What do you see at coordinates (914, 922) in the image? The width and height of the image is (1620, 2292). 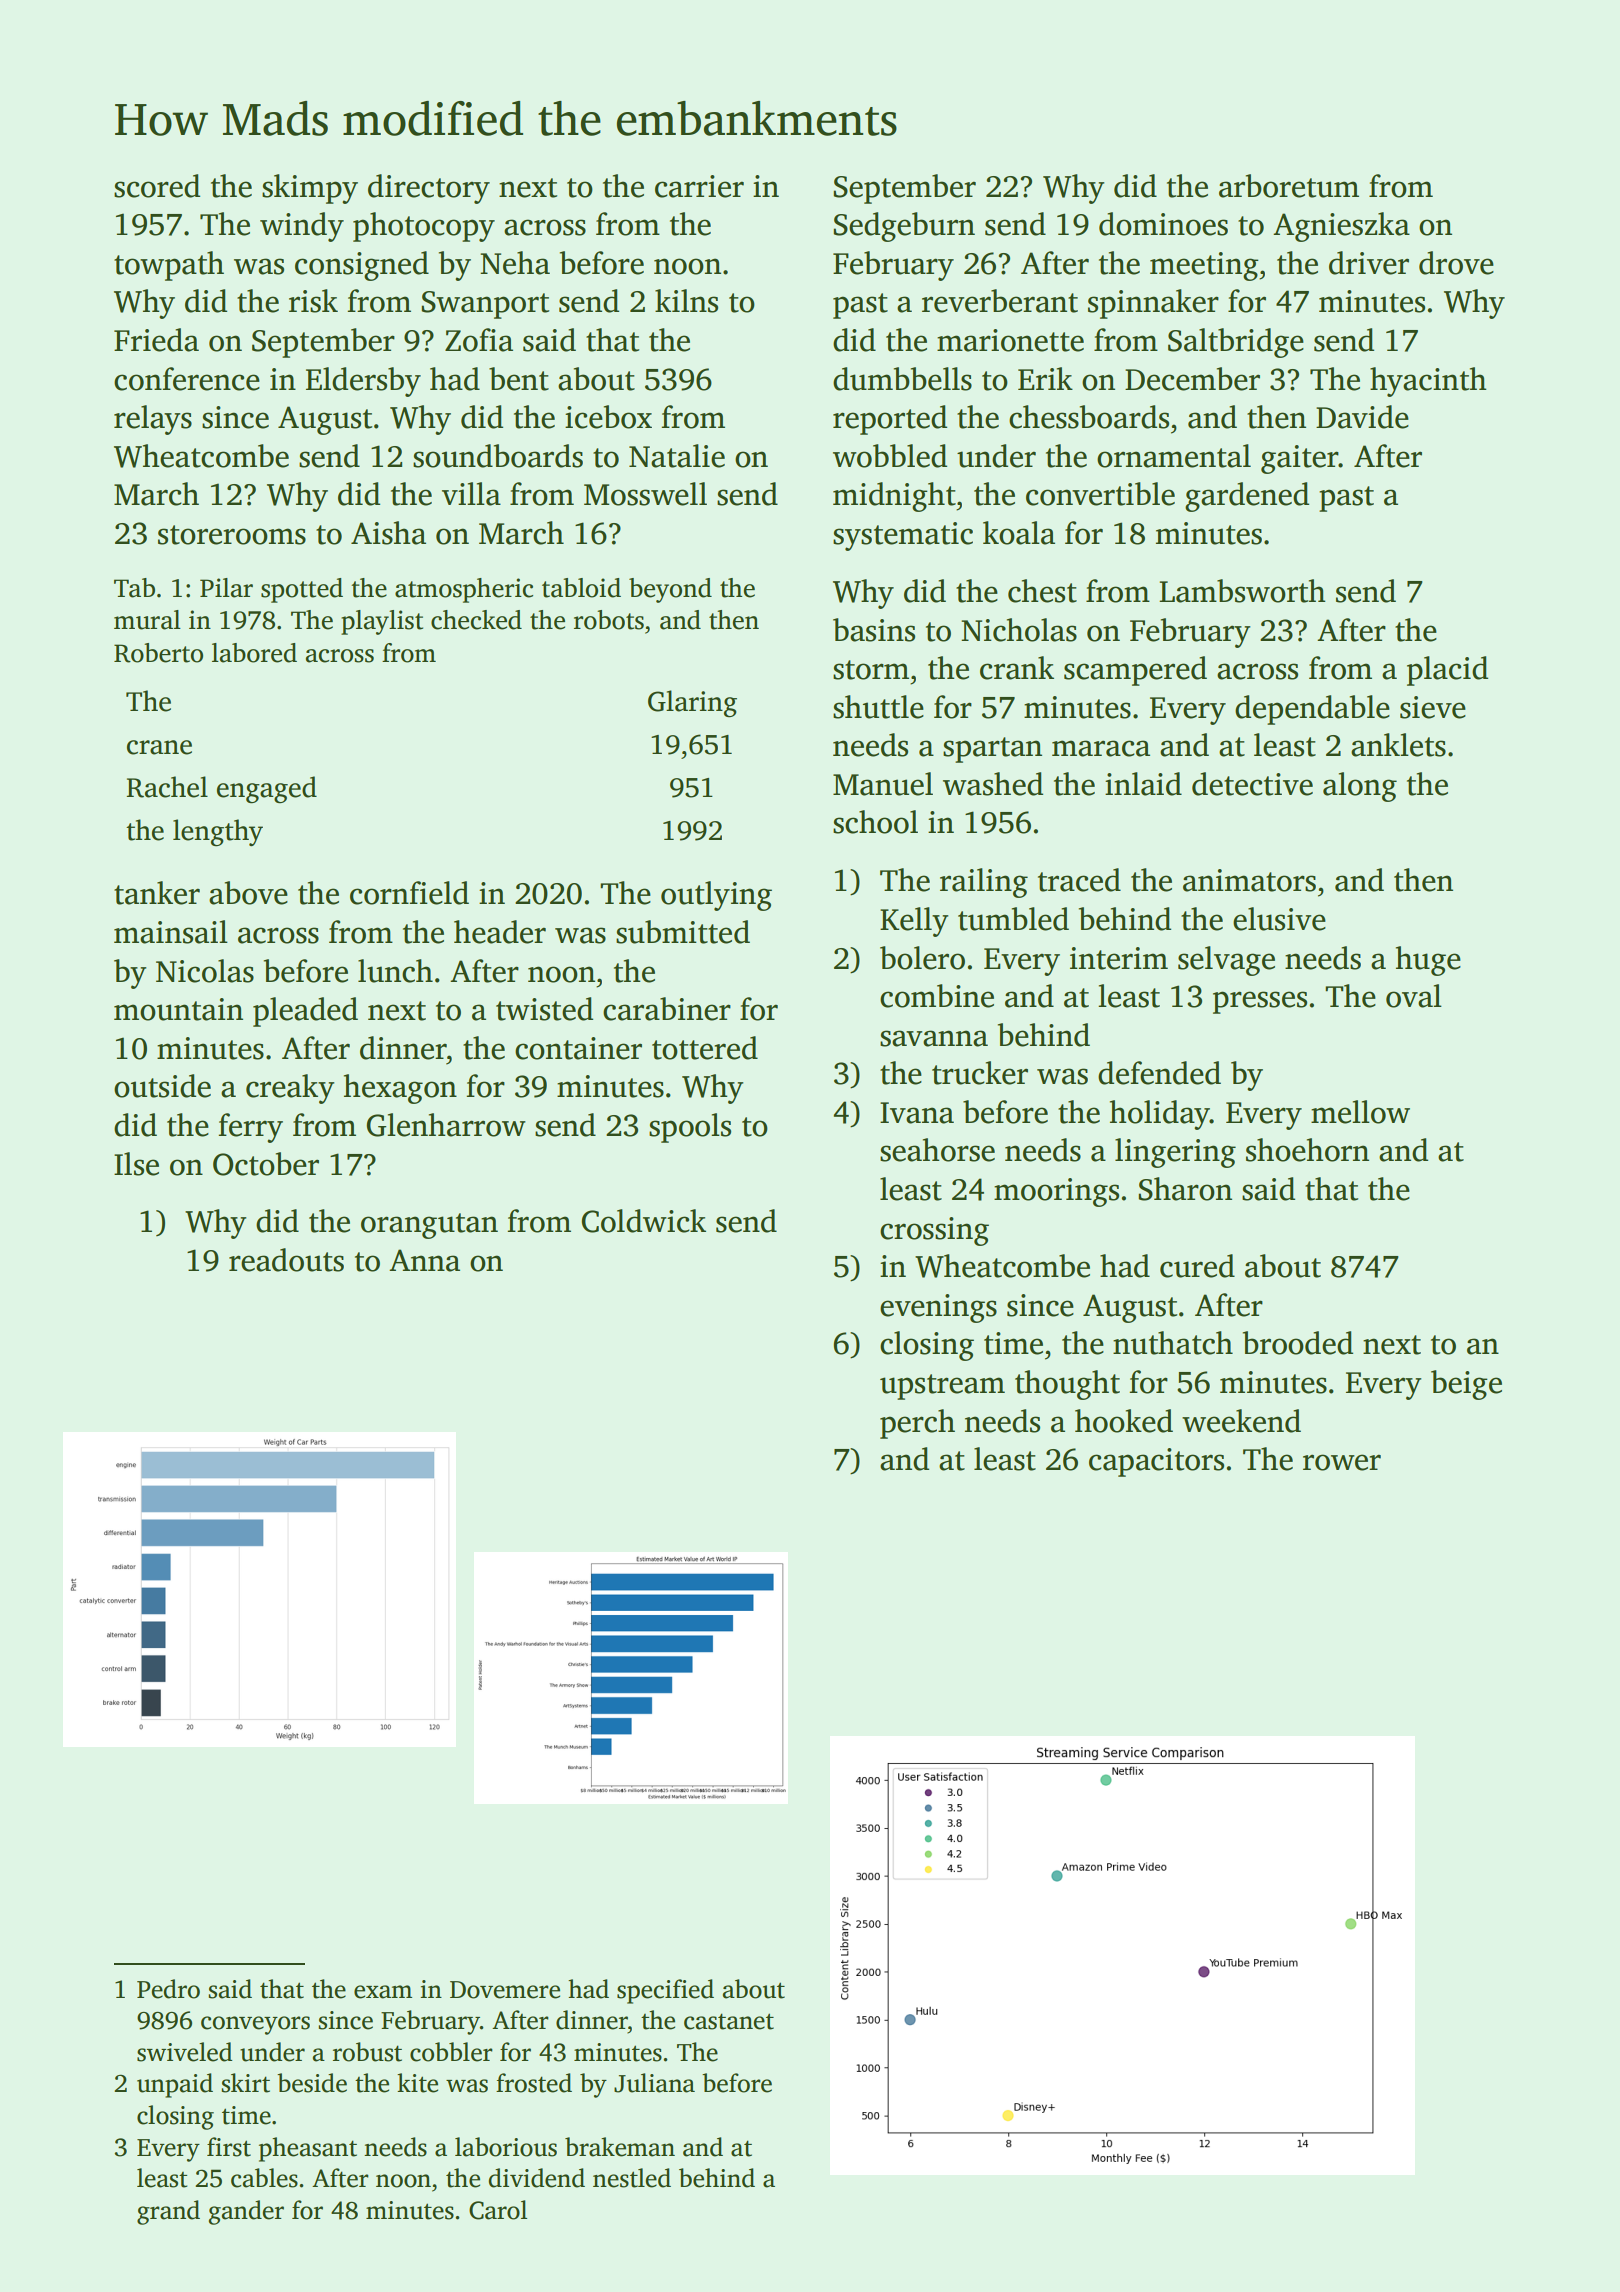 I see `Kelly` at bounding box center [914, 922].
